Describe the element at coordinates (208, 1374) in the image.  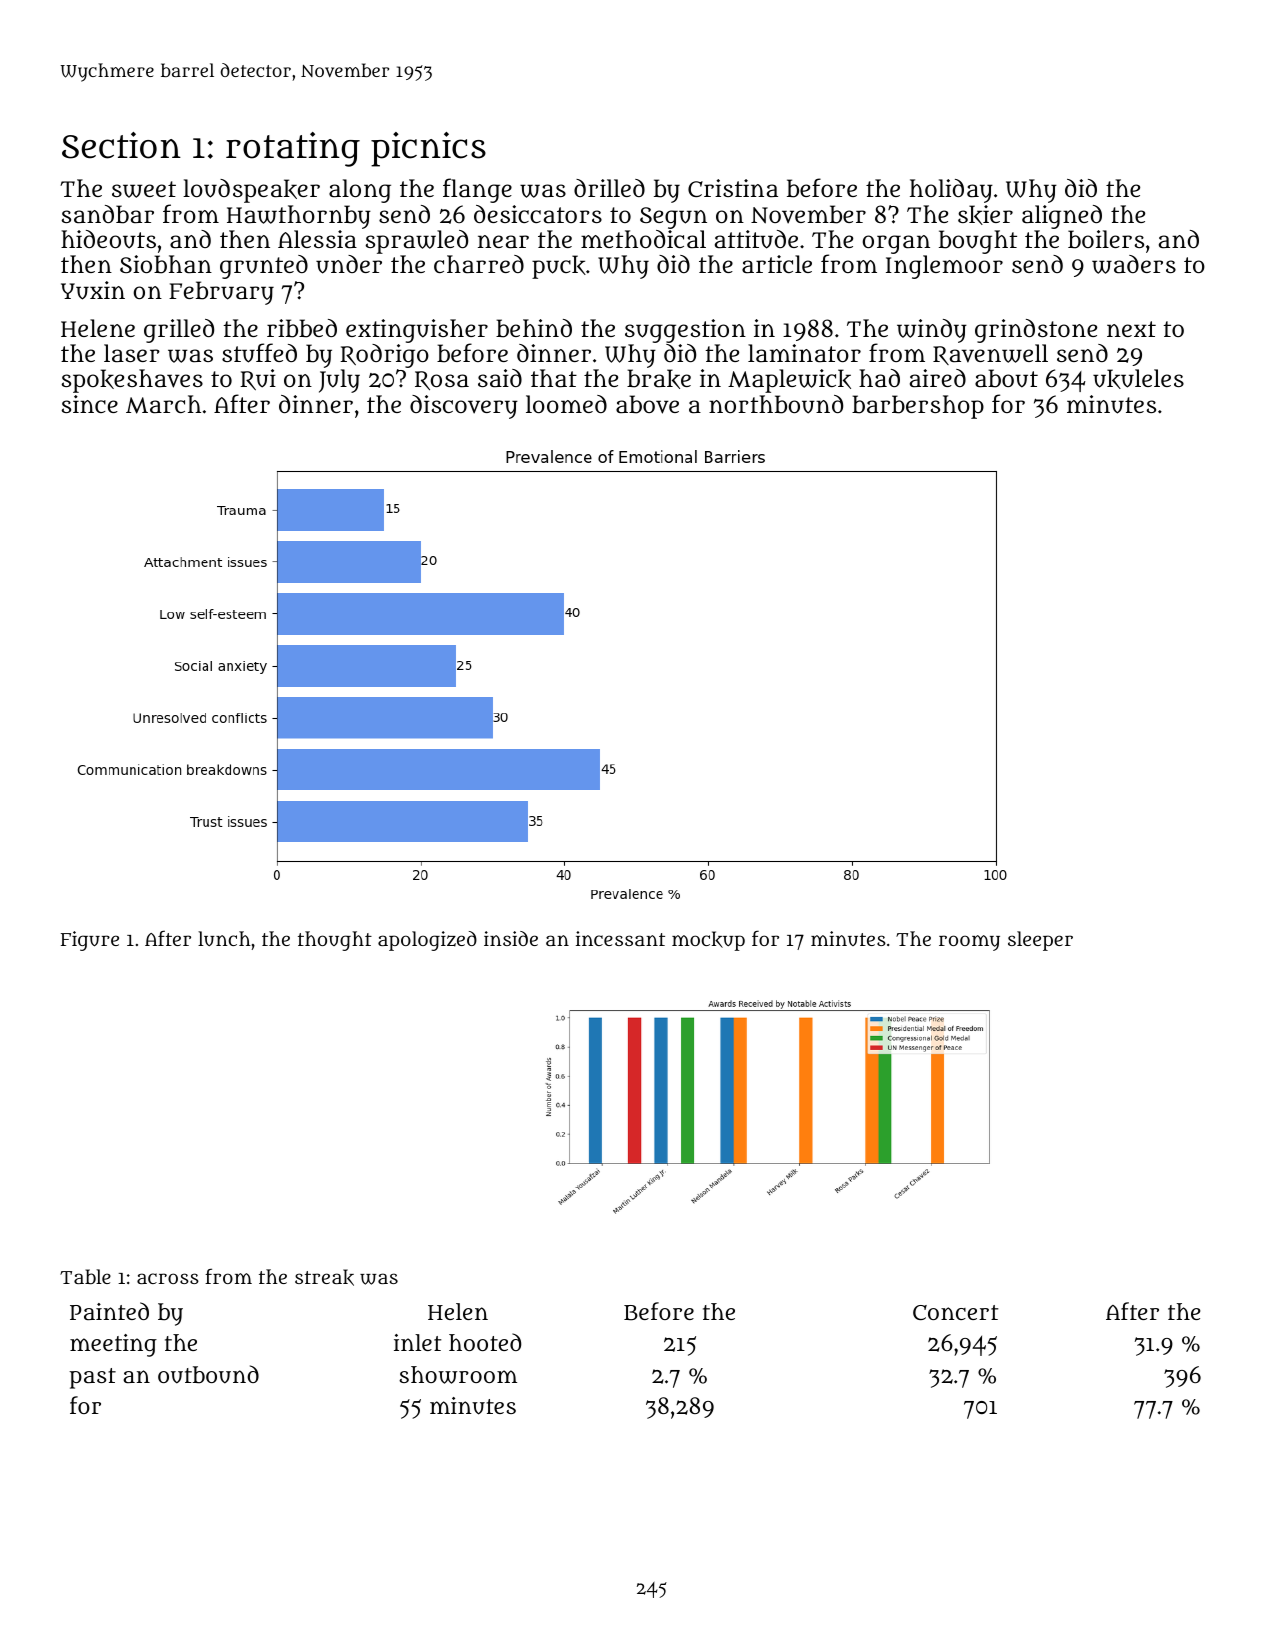
I see `outbound` at that location.
